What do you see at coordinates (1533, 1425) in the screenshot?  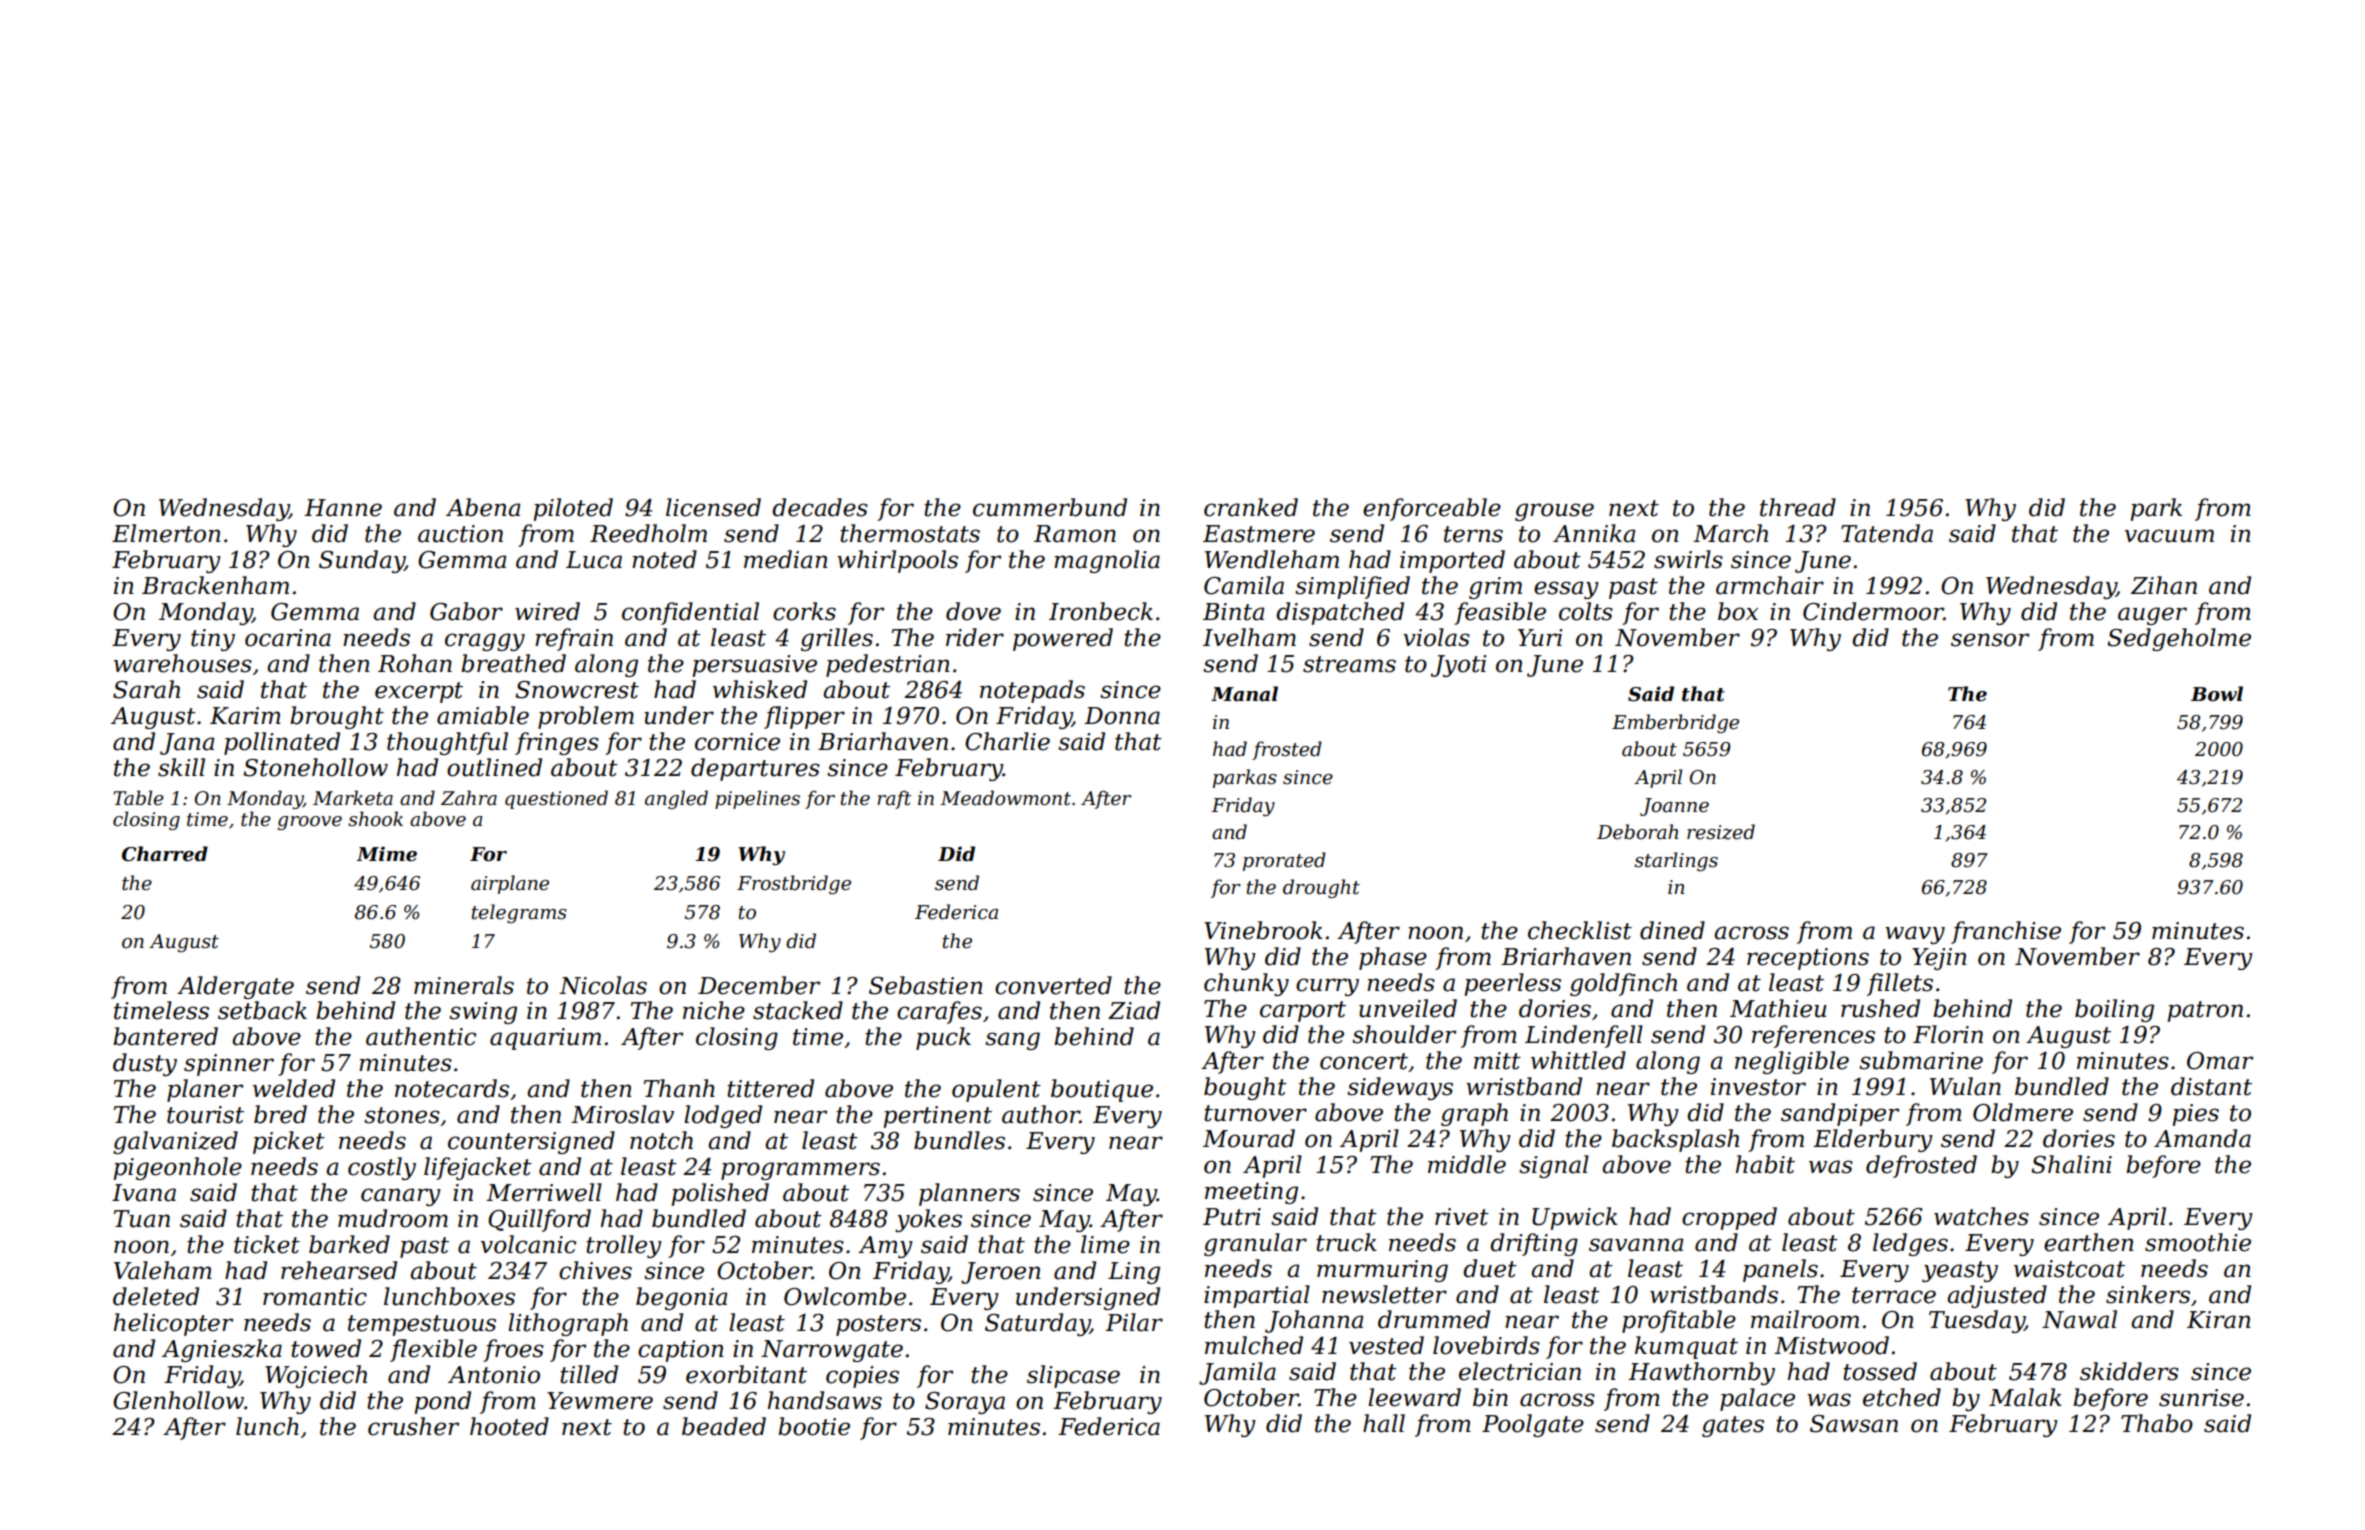 I see `Poolgate` at bounding box center [1533, 1425].
